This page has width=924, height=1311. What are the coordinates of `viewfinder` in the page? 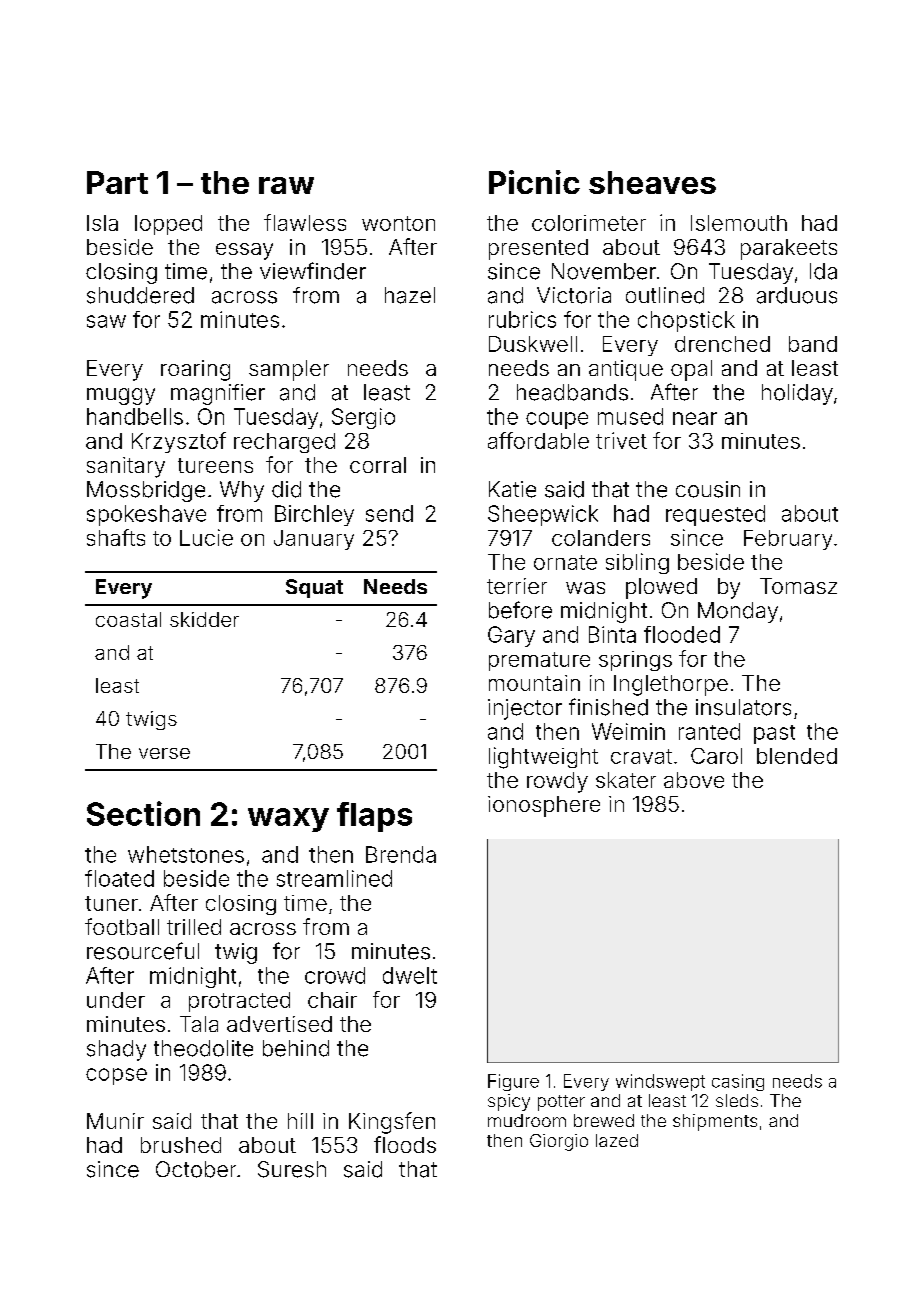 It's located at (313, 271).
